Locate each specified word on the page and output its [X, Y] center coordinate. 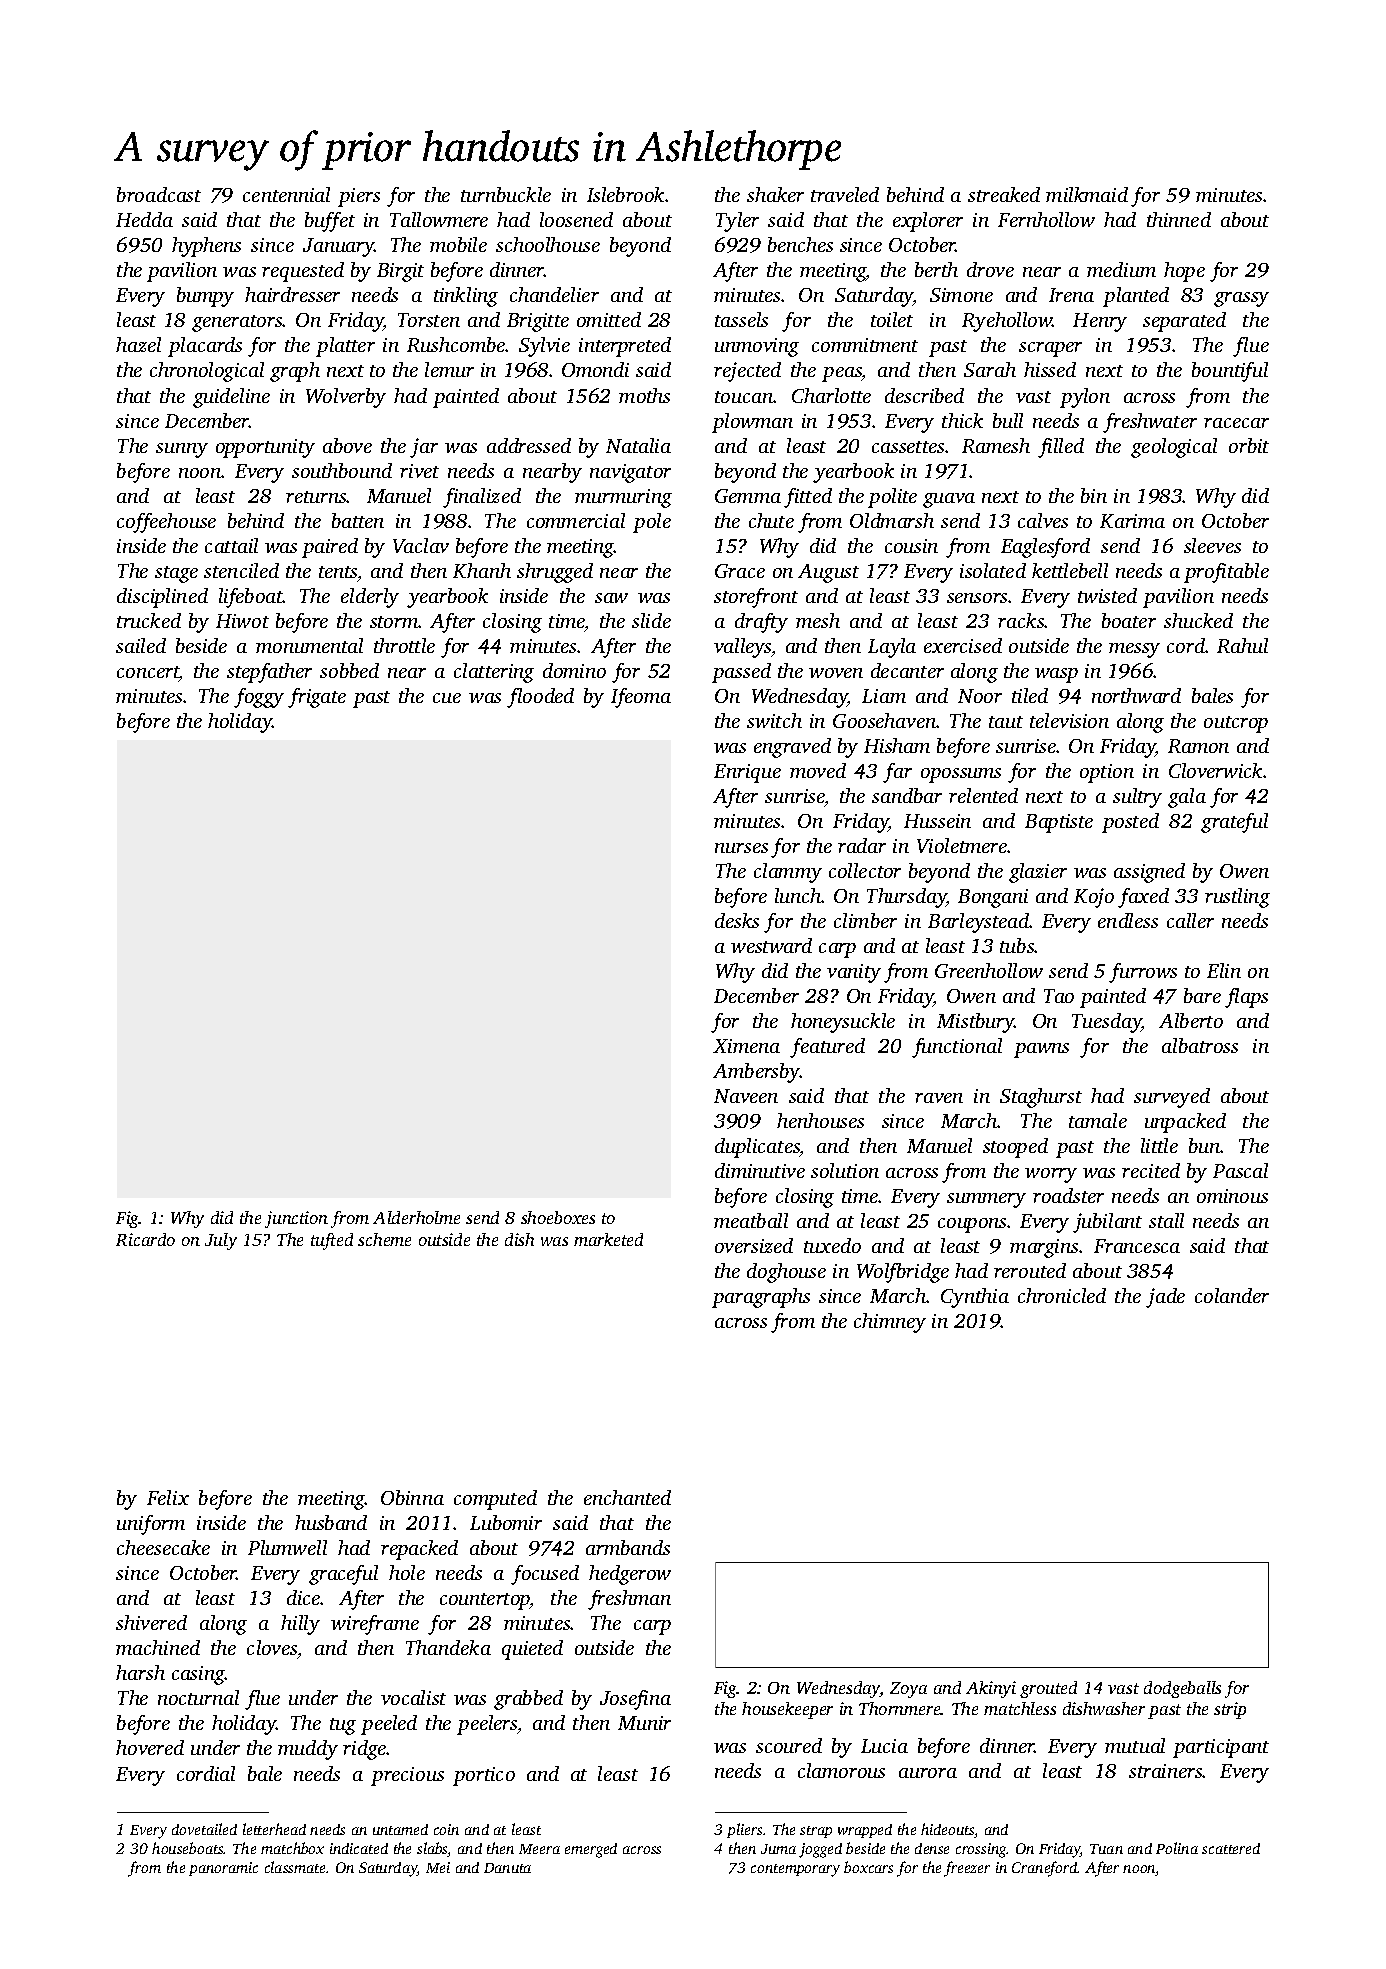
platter [345, 347]
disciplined [162, 598]
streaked [1004, 194]
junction [296, 1219]
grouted [1048, 1689]
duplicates [757, 1148]
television [1069, 720]
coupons [972, 1225]
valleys [743, 648]
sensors [978, 598]
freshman [629, 1600]
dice [304, 1597]
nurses [741, 848]
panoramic [223, 1869]
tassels [741, 319]
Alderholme [416, 1217]
